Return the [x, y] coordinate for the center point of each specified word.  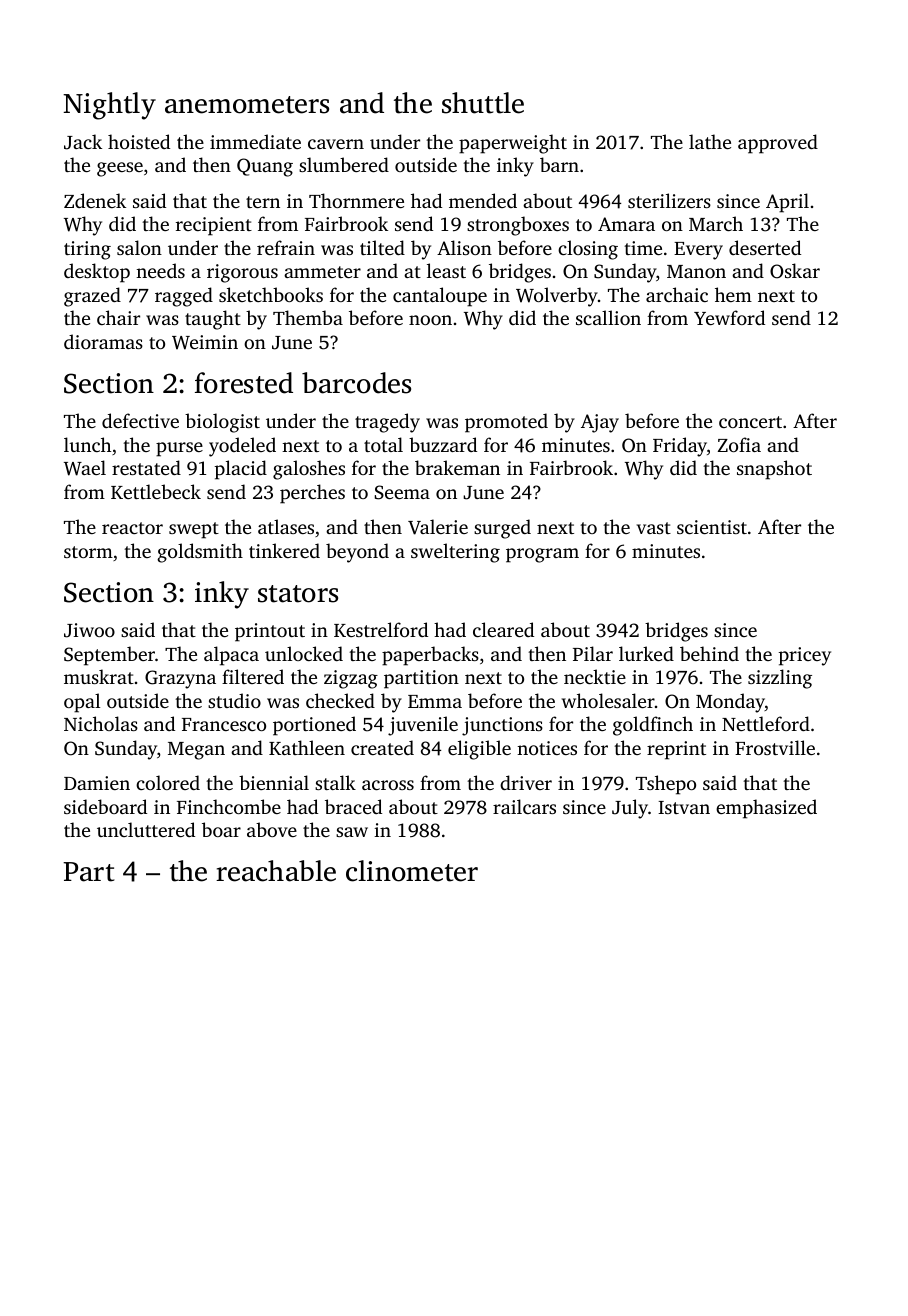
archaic [677, 294]
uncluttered [146, 829]
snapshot [774, 470]
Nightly [109, 106]
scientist [712, 527]
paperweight [513, 144]
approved [778, 144]
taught [213, 320]
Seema [402, 492]
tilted [382, 247]
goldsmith [200, 553]
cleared [503, 629]
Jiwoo [89, 630]
